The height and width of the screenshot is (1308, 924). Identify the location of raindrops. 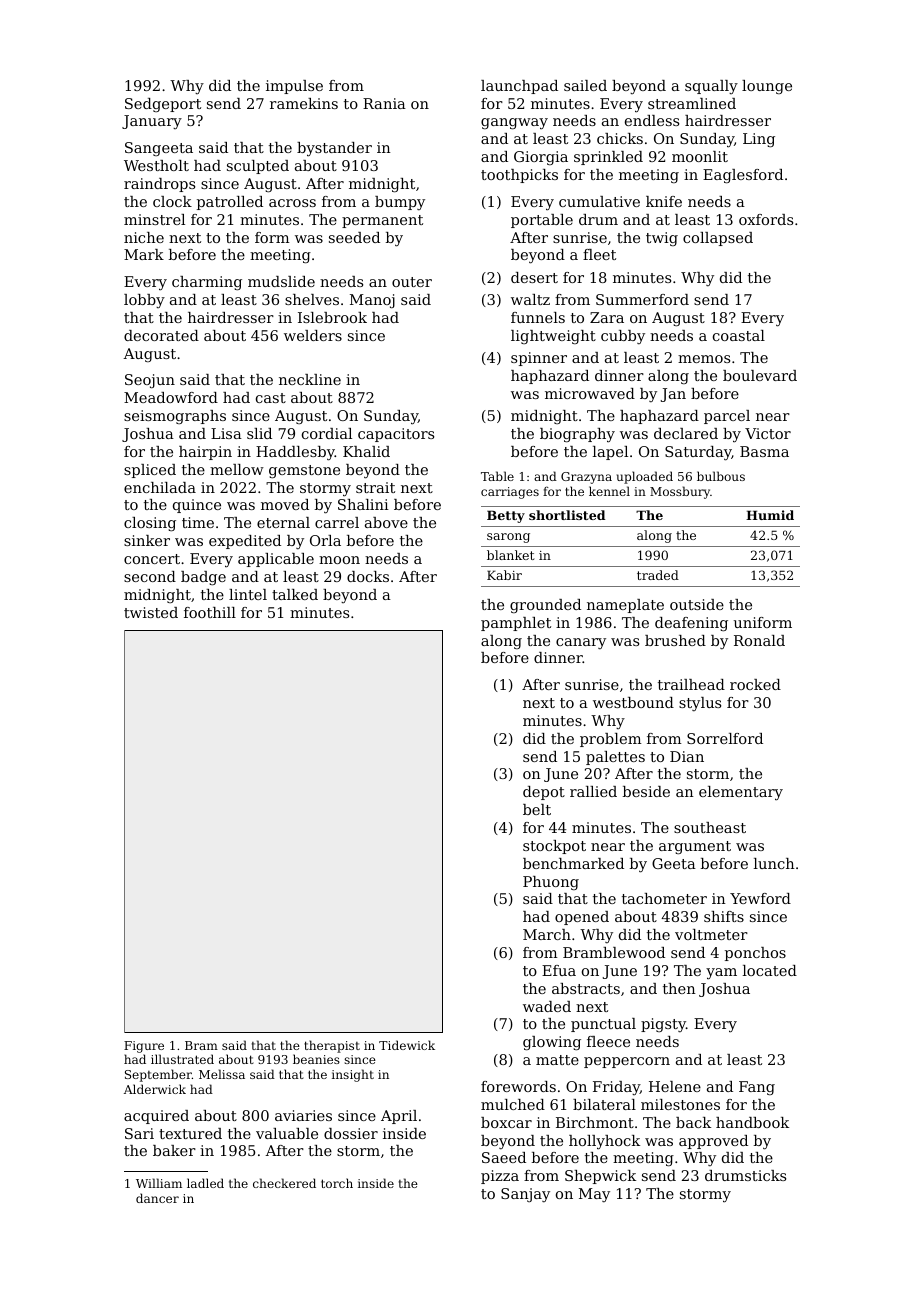
(159, 185).
